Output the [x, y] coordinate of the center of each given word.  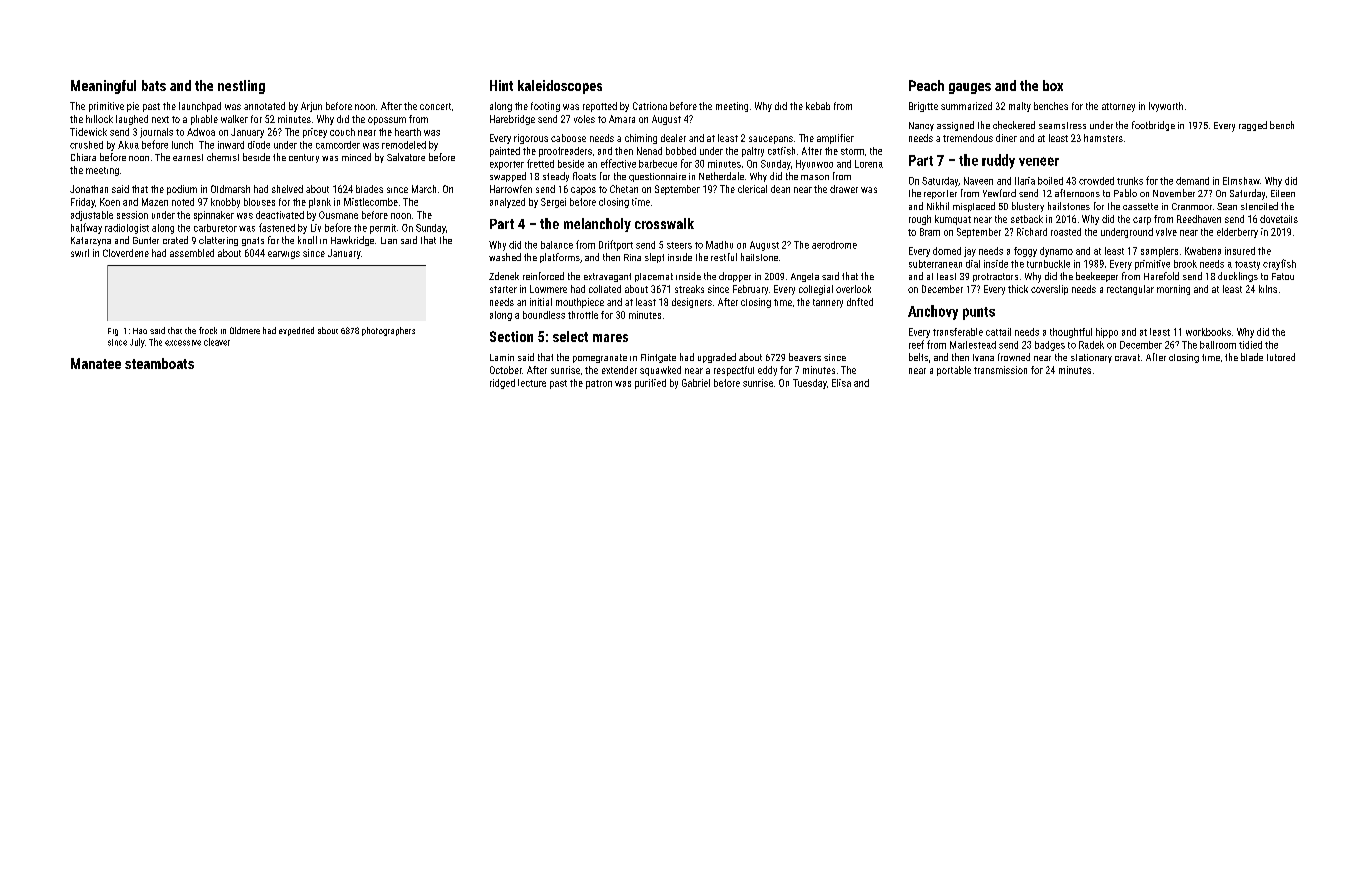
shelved [287, 189]
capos [583, 191]
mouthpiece [580, 303]
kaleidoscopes [560, 87]
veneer [1039, 161]
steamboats [159, 363]
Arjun [311, 107]
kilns [1268, 289]
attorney [1118, 107]
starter [503, 289]
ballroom [1218, 345]
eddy [767, 371]
